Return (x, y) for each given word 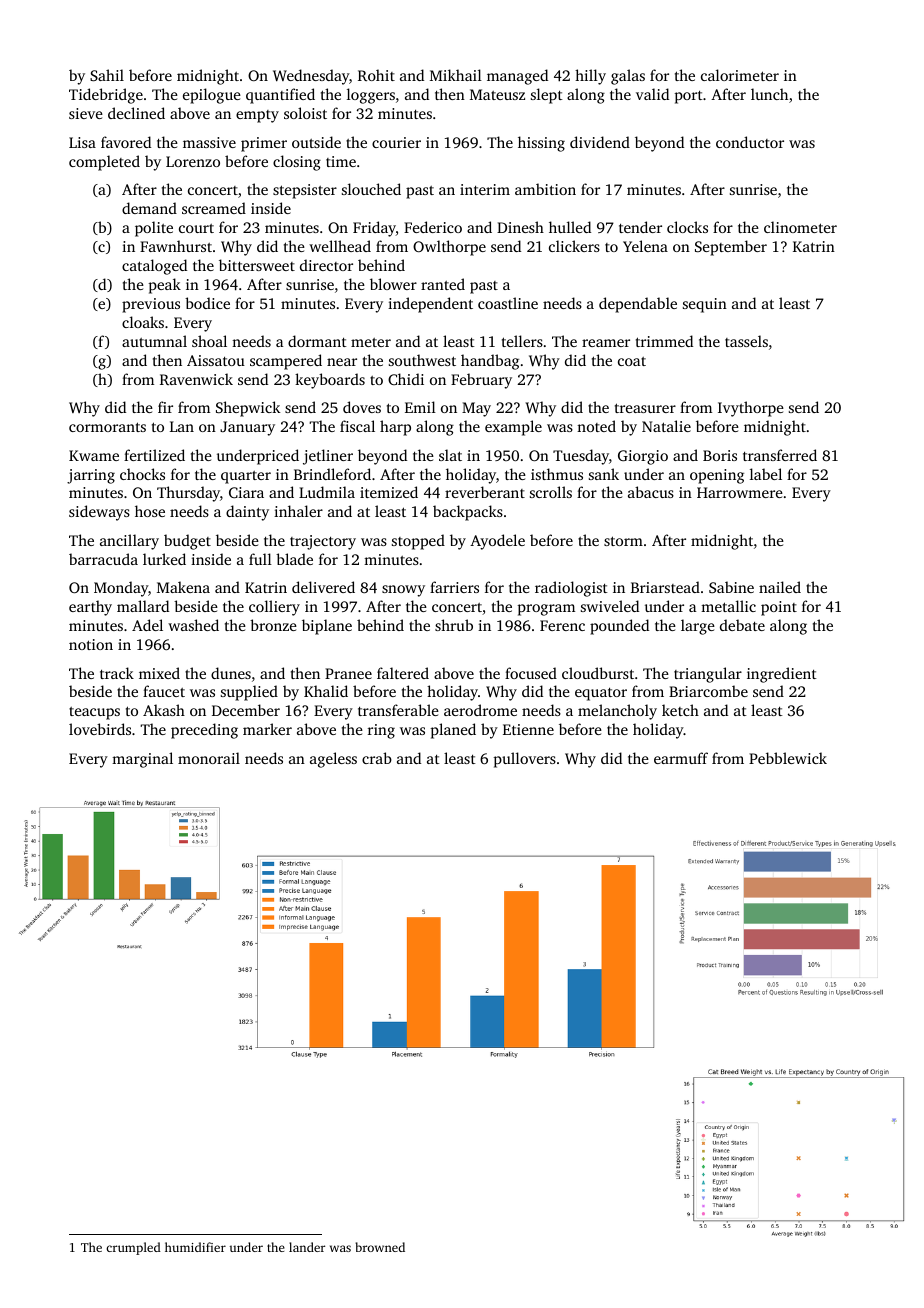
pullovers (525, 760)
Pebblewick (788, 758)
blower (393, 284)
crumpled (133, 1248)
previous (151, 305)
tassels (746, 341)
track (117, 673)
